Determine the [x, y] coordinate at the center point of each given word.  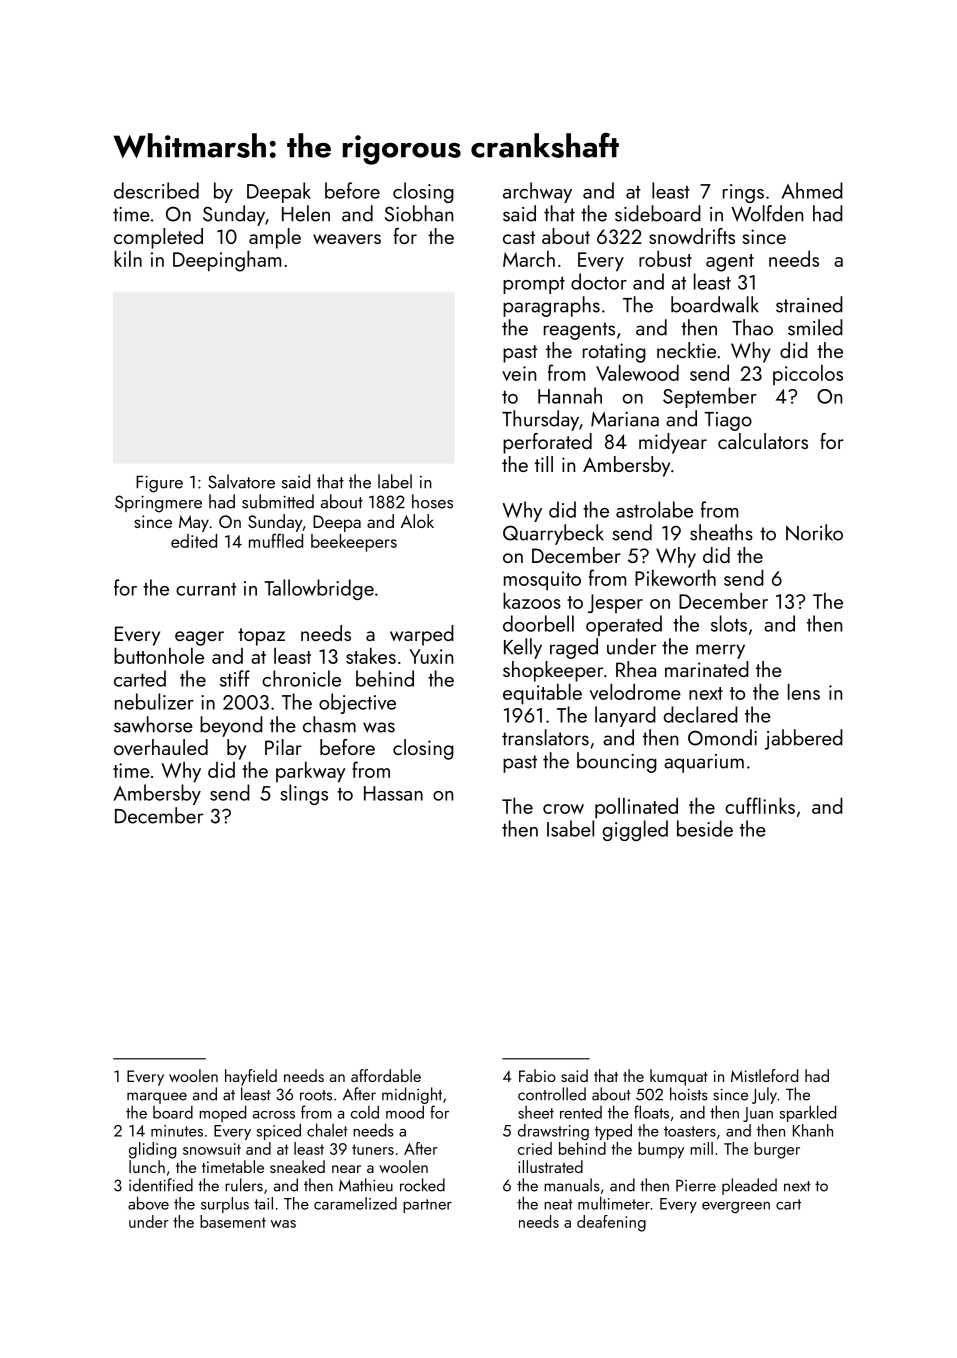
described [156, 190]
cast [519, 237]
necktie [686, 350]
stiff [235, 678]
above [148, 1203]
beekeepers [354, 543]
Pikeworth [675, 577]
